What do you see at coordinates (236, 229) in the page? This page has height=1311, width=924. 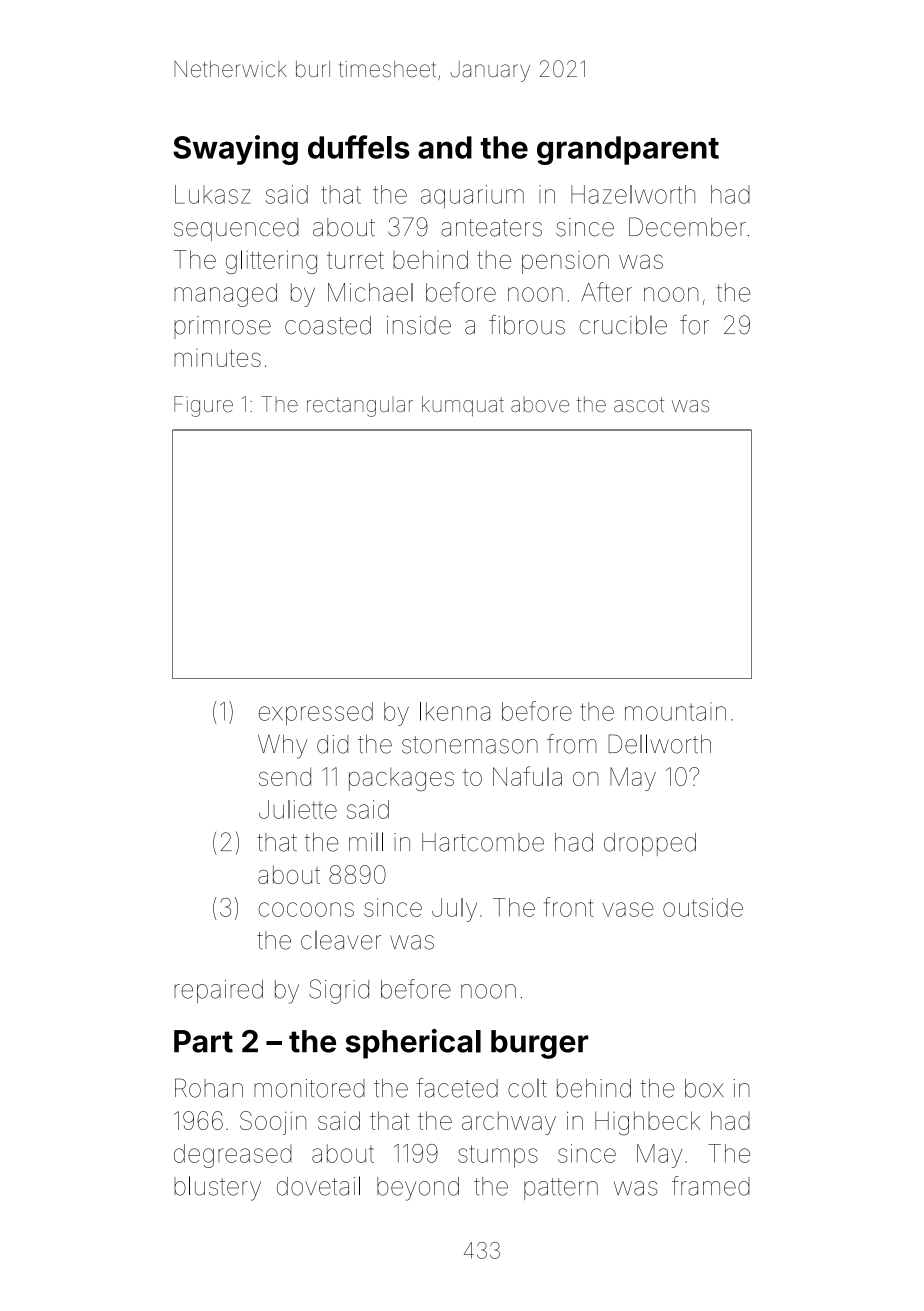 I see `sequenced` at bounding box center [236, 229].
